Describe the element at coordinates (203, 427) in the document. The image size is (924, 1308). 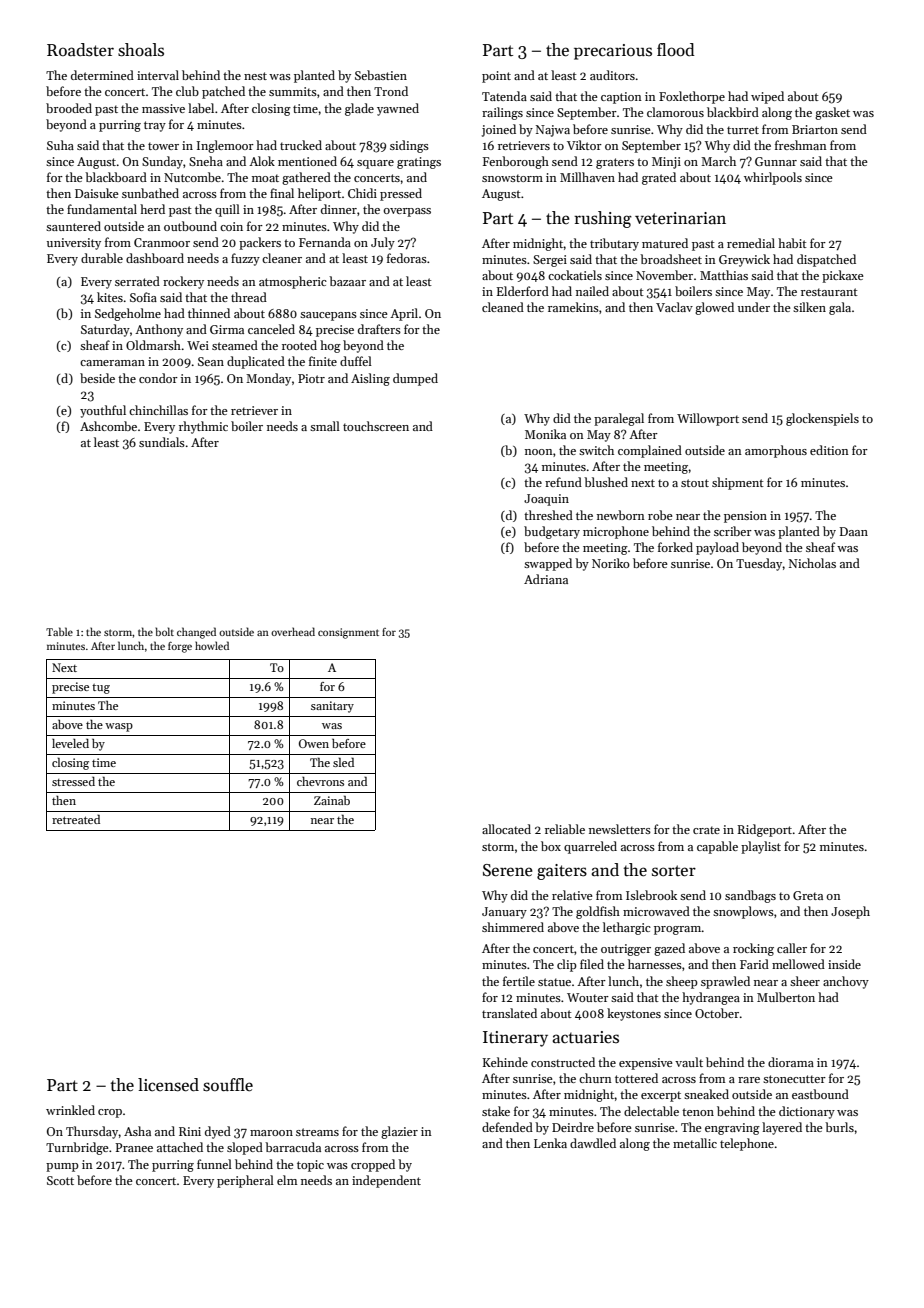
I see `rhythmic` at that location.
